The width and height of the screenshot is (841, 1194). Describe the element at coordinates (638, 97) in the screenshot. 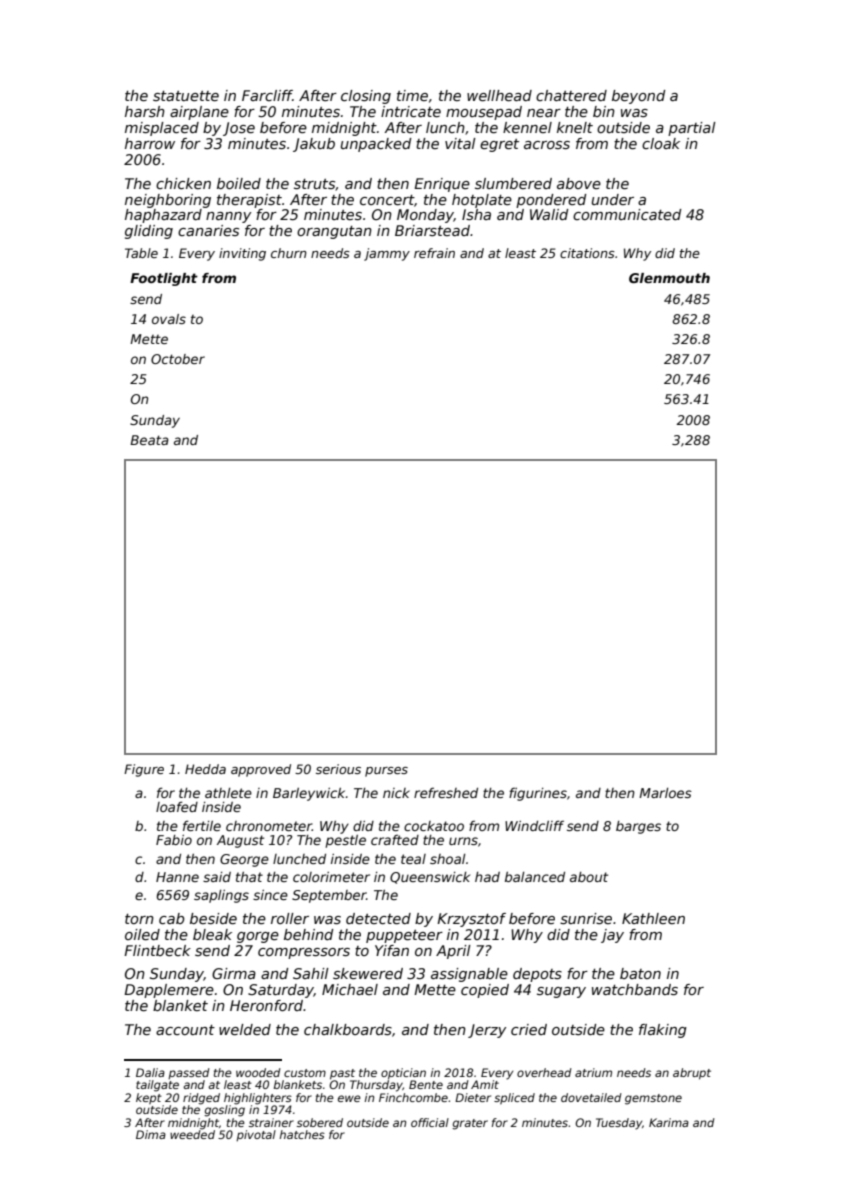

I see `beyond` at that location.
